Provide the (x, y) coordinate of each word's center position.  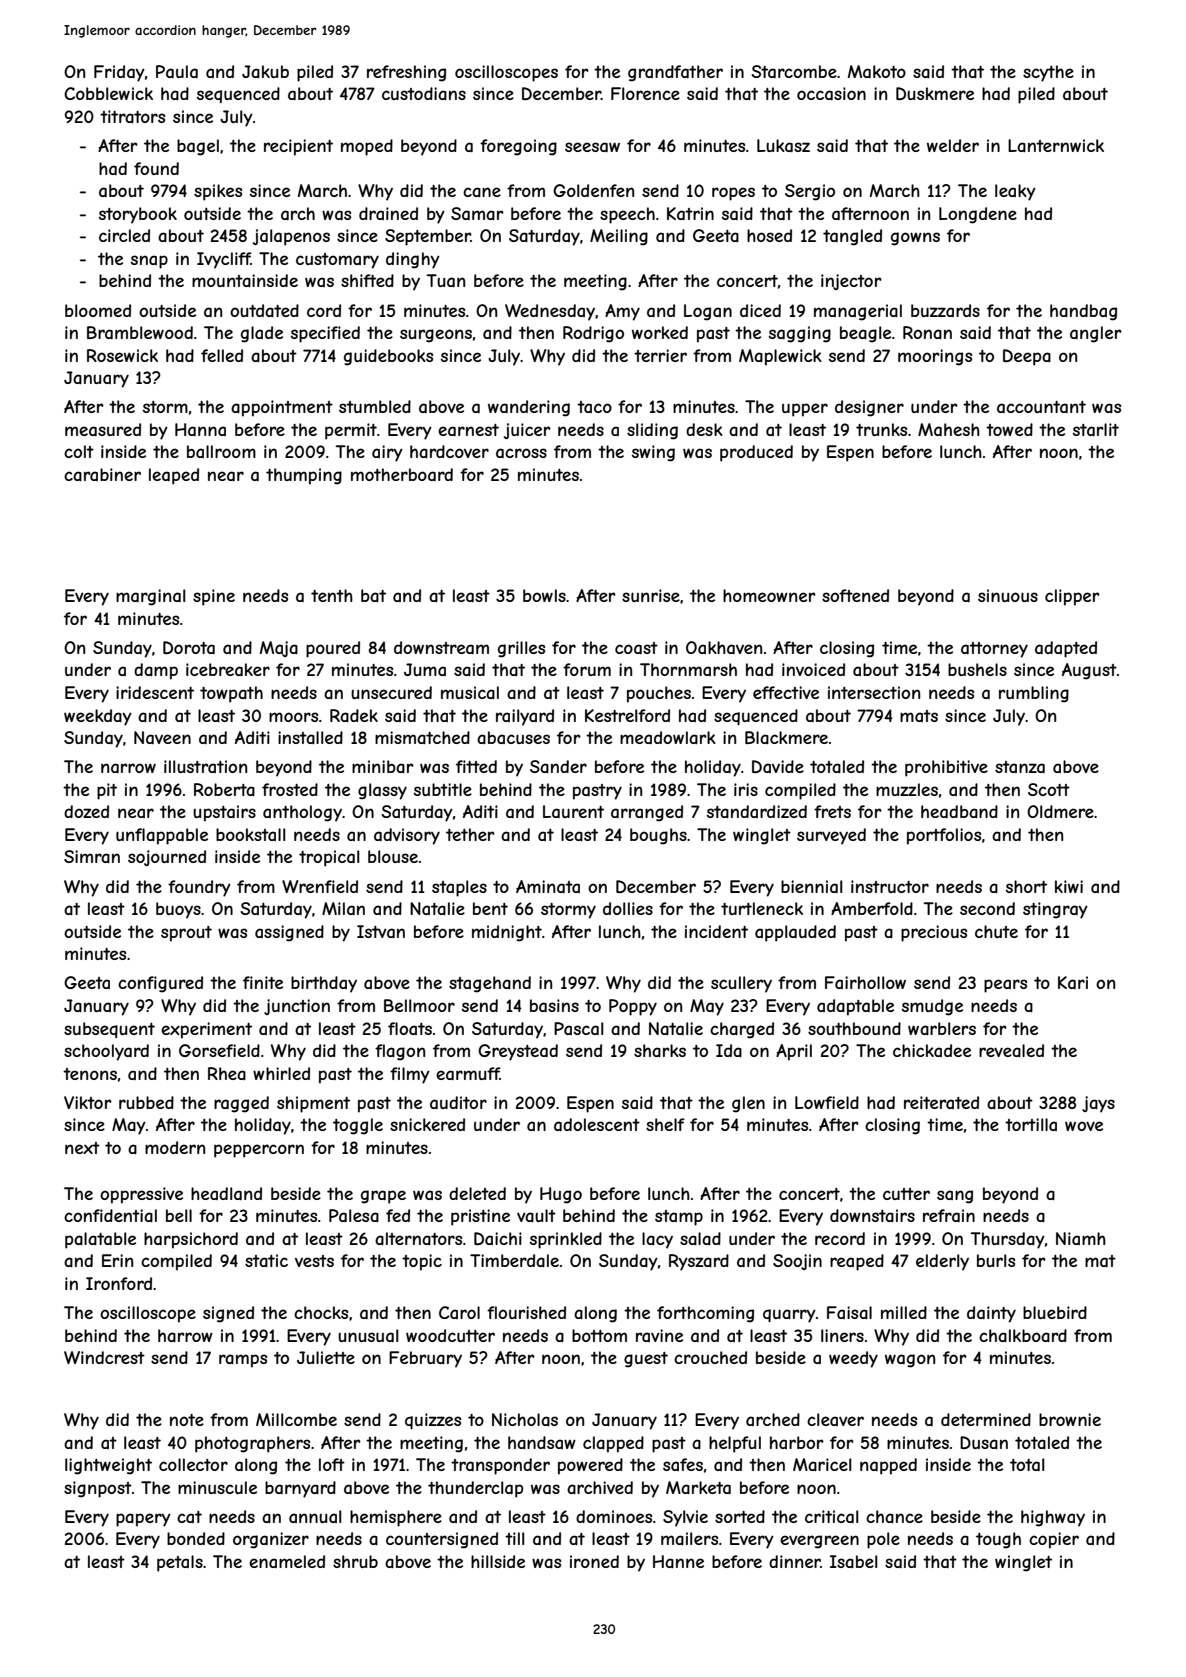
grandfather (675, 73)
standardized (757, 811)
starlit (1096, 429)
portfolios (944, 836)
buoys (178, 910)
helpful (735, 1444)
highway (1053, 1518)
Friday (119, 73)
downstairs (872, 1215)
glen (748, 1104)
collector (193, 1464)
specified (325, 334)
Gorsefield (219, 1050)
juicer (527, 431)
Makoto (877, 71)
